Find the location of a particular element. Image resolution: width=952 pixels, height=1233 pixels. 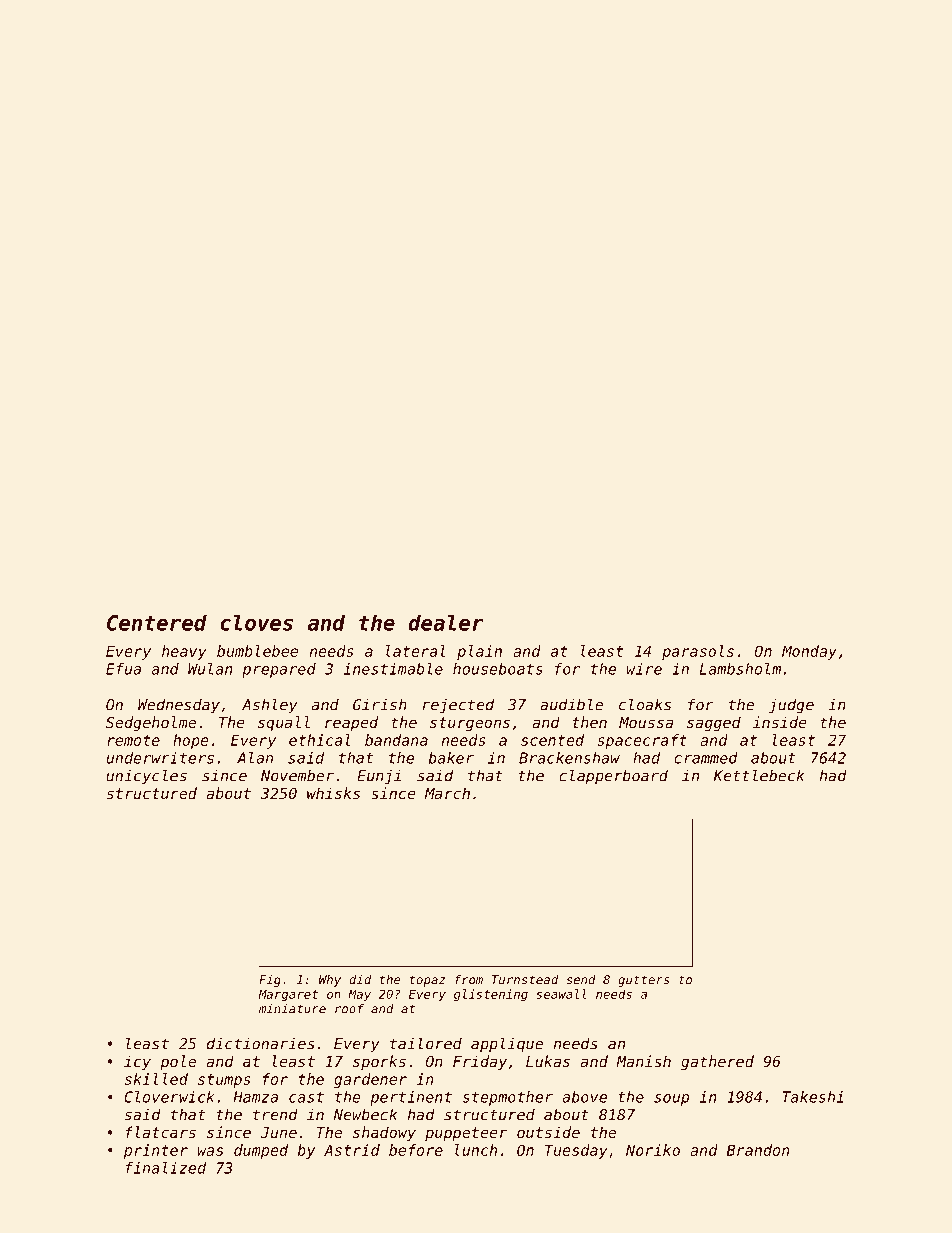

November is located at coordinates (297, 776).
